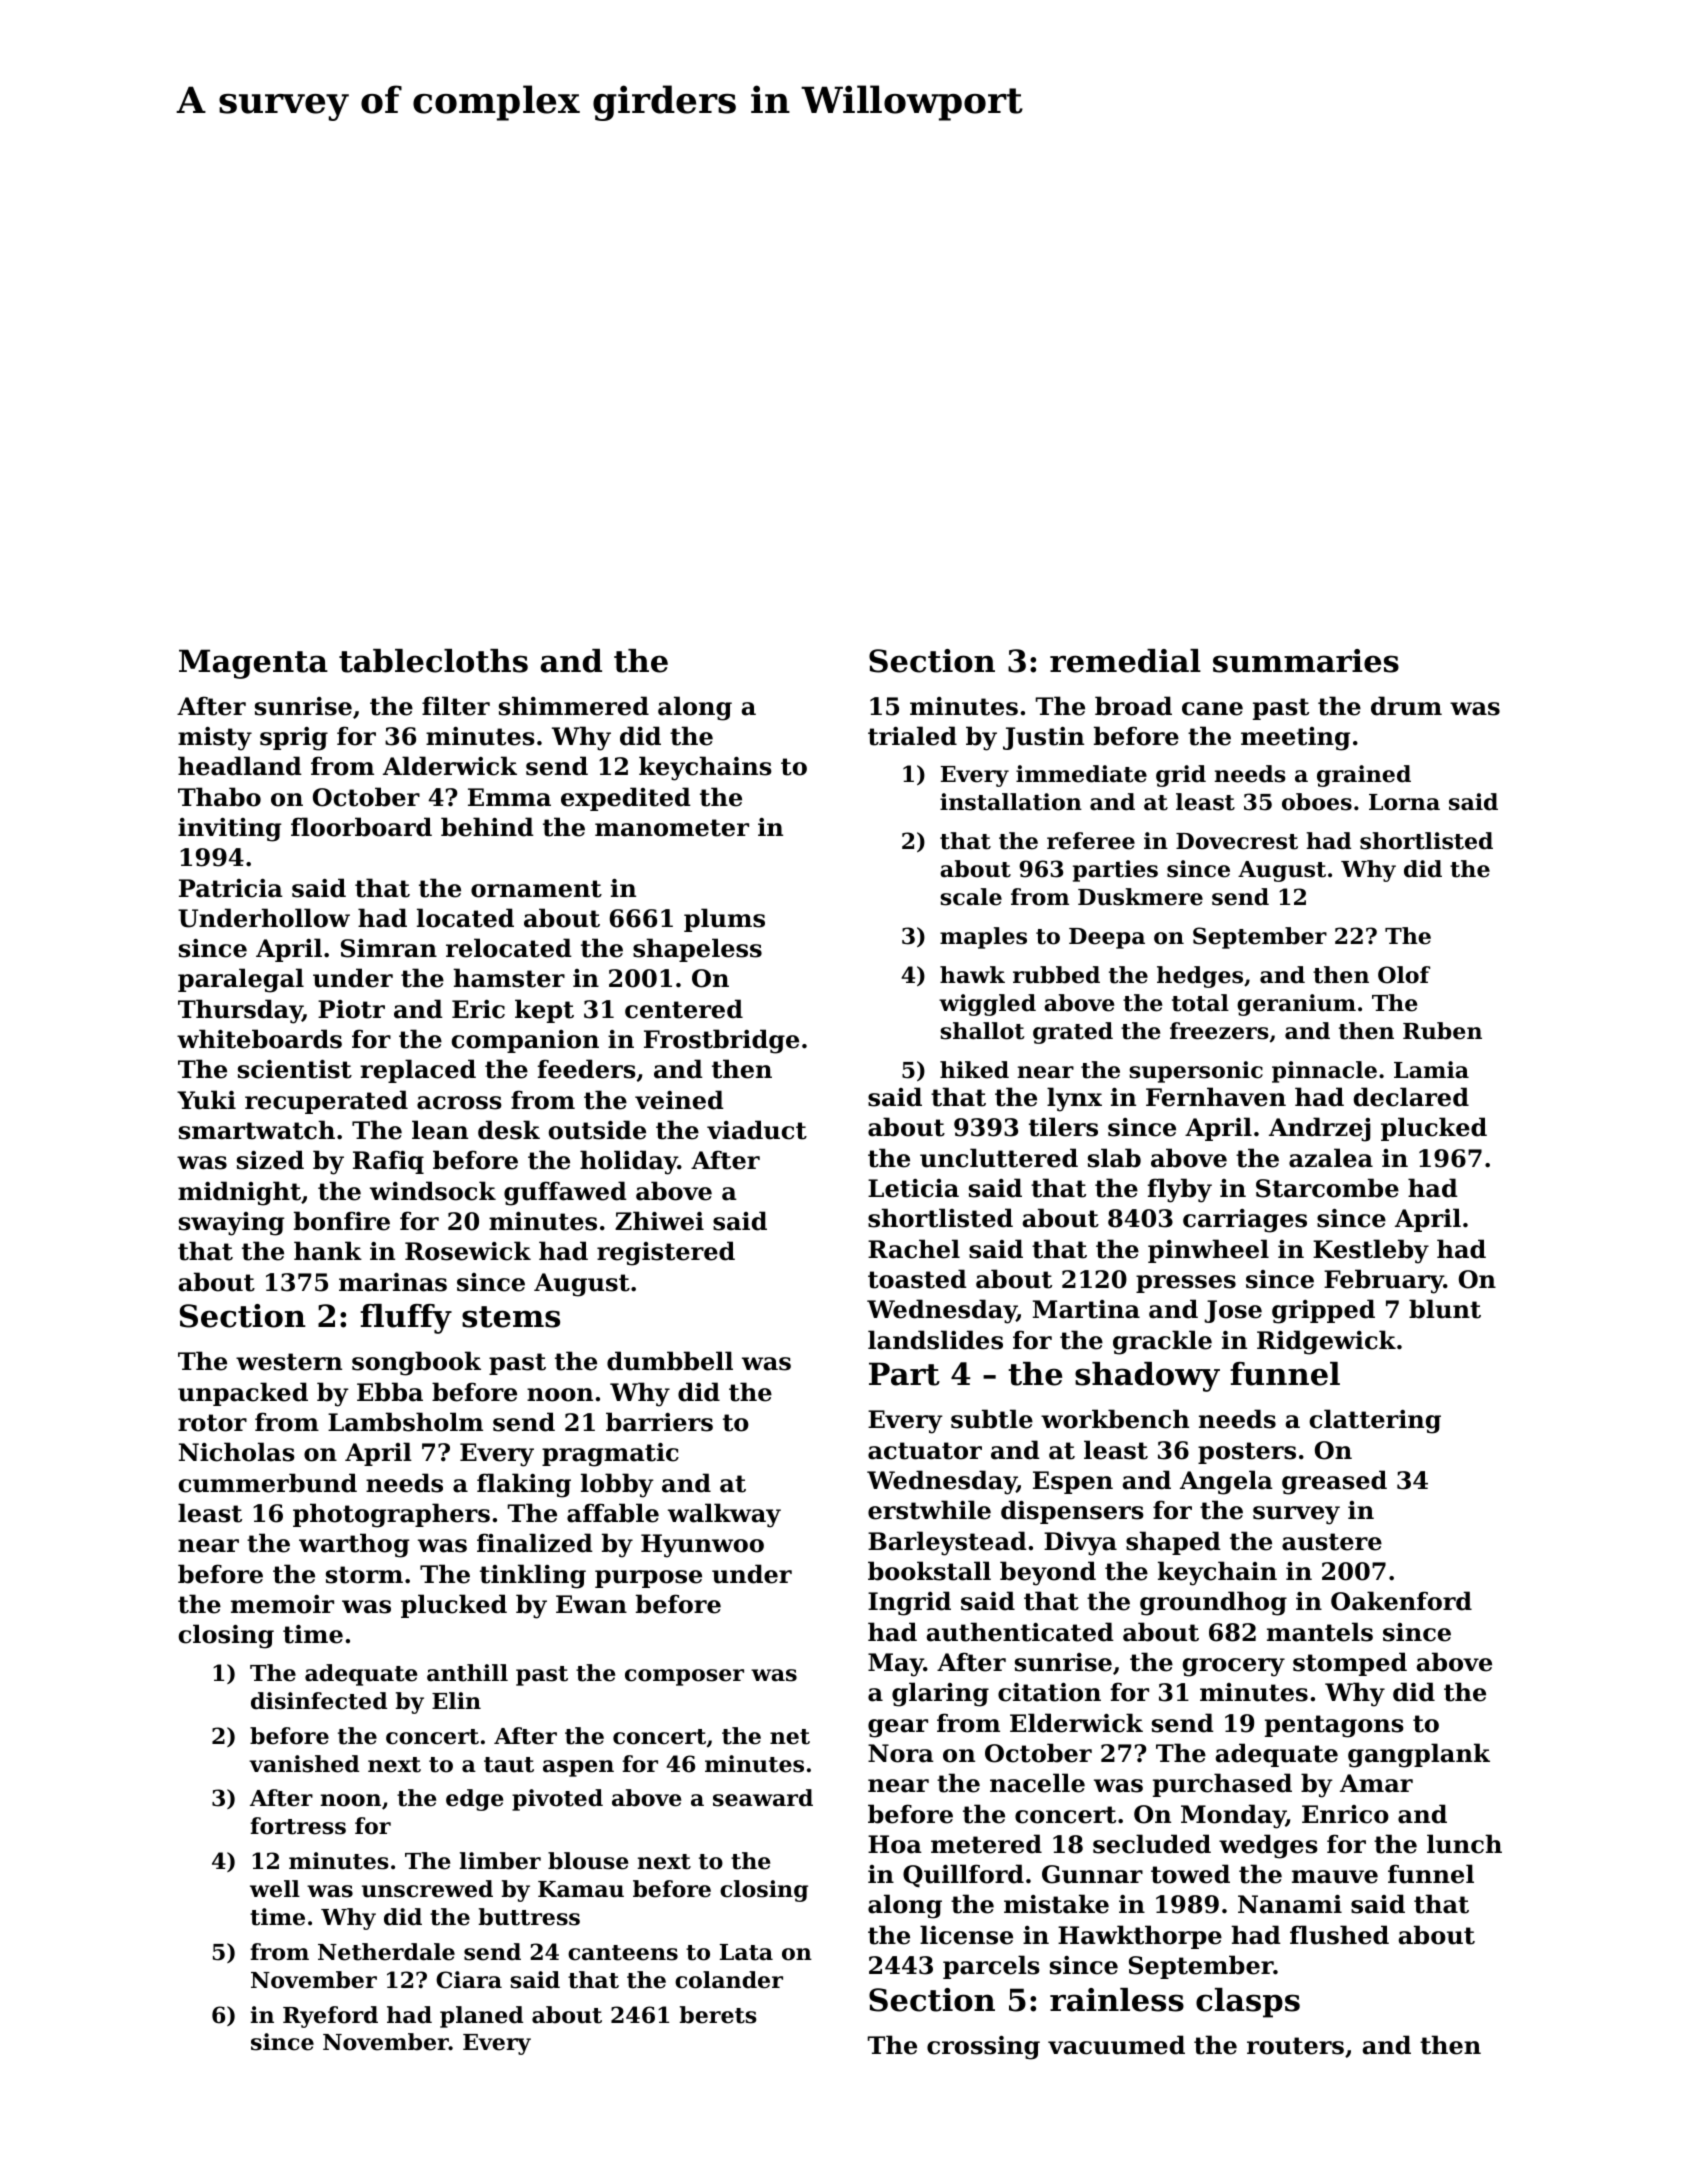 This screenshot has width=1683, height=2178. What do you see at coordinates (1116, 2045) in the screenshot?
I see `vacuumed` at bounding box center [1116, 2045].
